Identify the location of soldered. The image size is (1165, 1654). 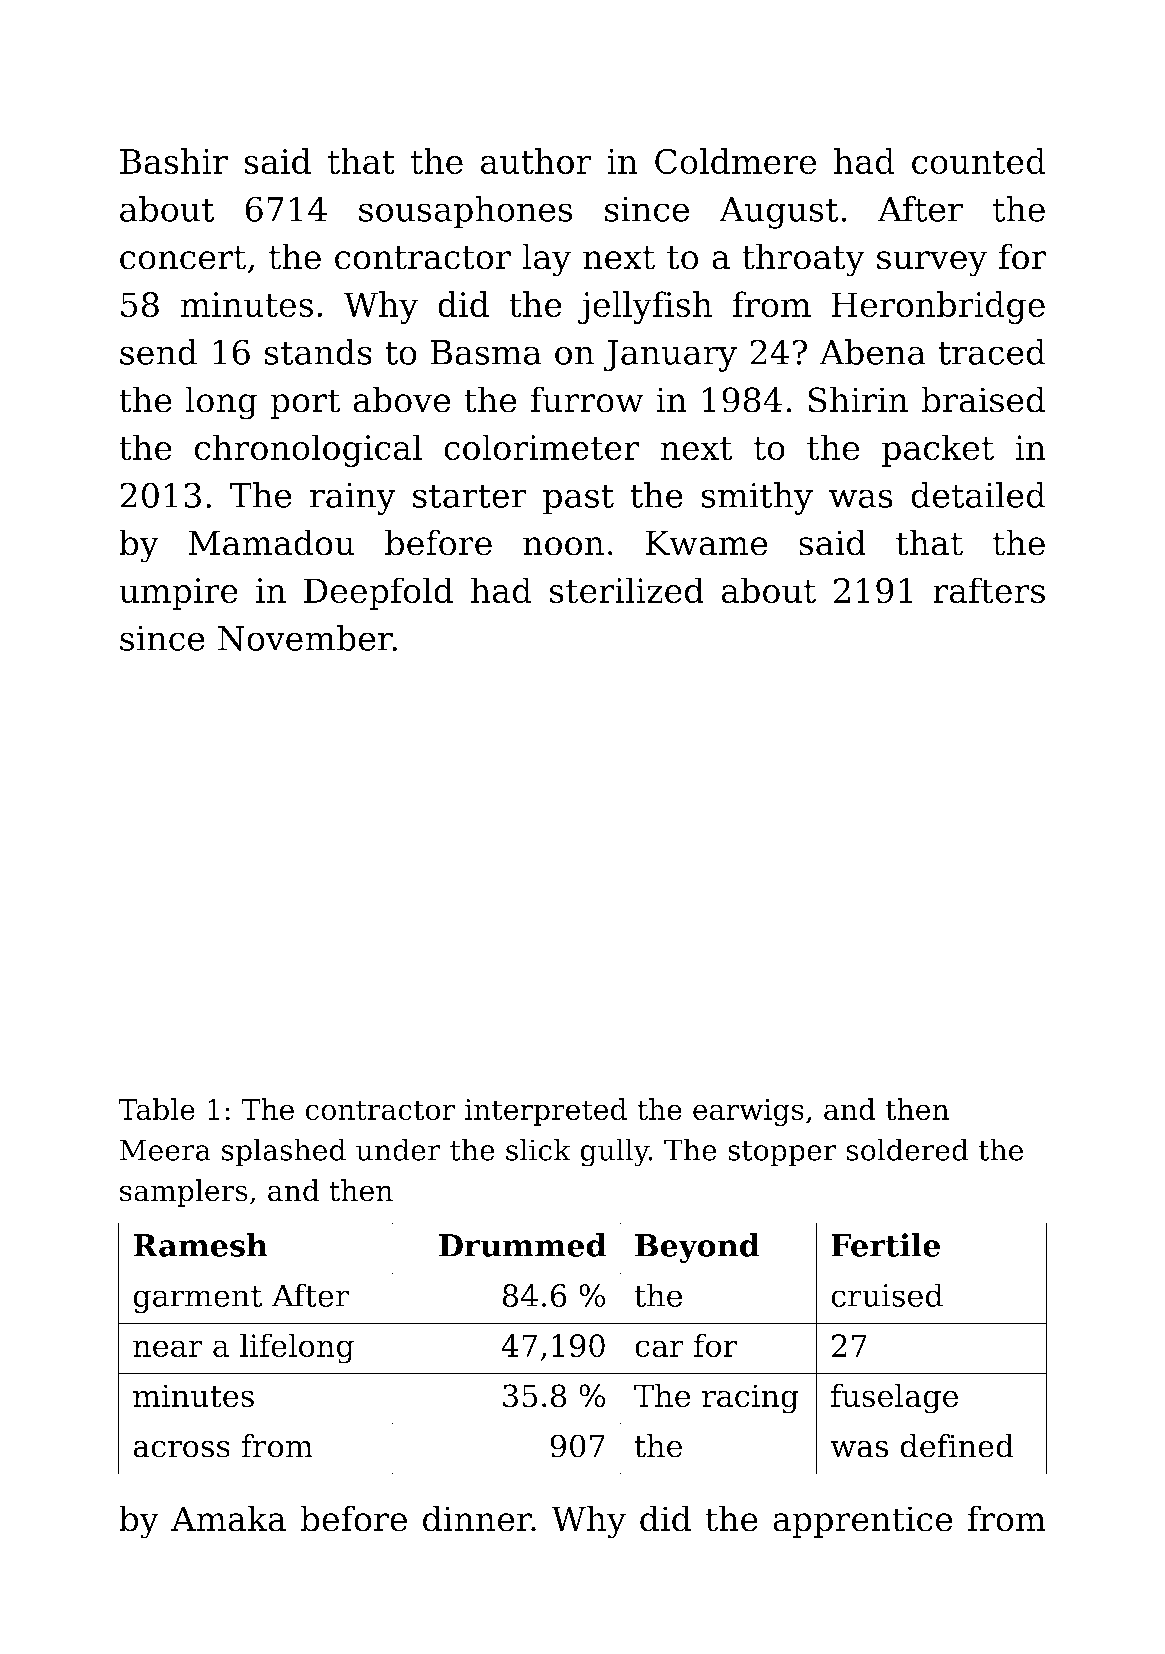
(907, 1149).
